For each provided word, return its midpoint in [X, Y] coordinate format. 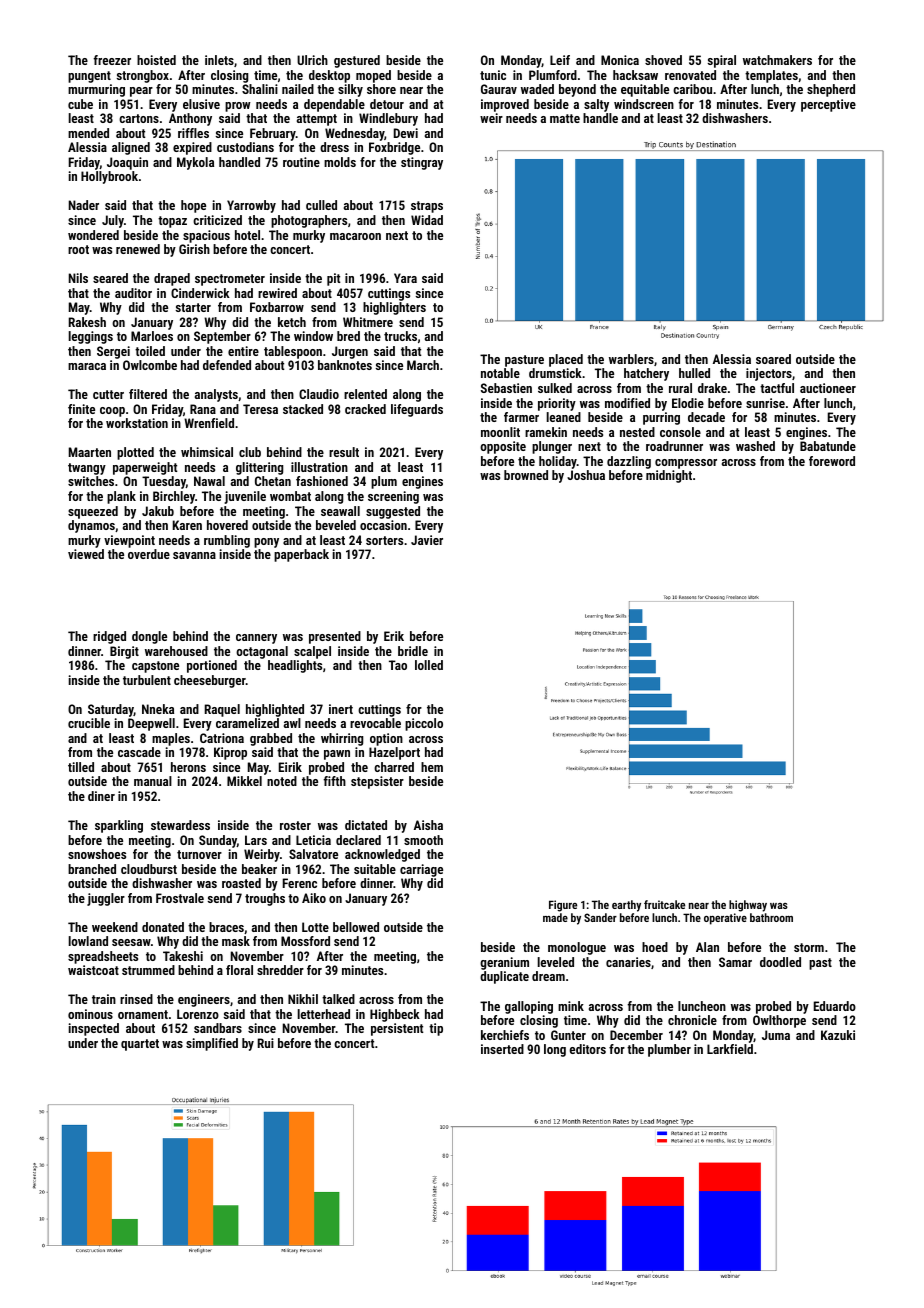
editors [588, 1049]
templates [771, 76]
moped [373, 76]
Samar [735, 962]
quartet [140, 1045]
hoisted [156, 60]
